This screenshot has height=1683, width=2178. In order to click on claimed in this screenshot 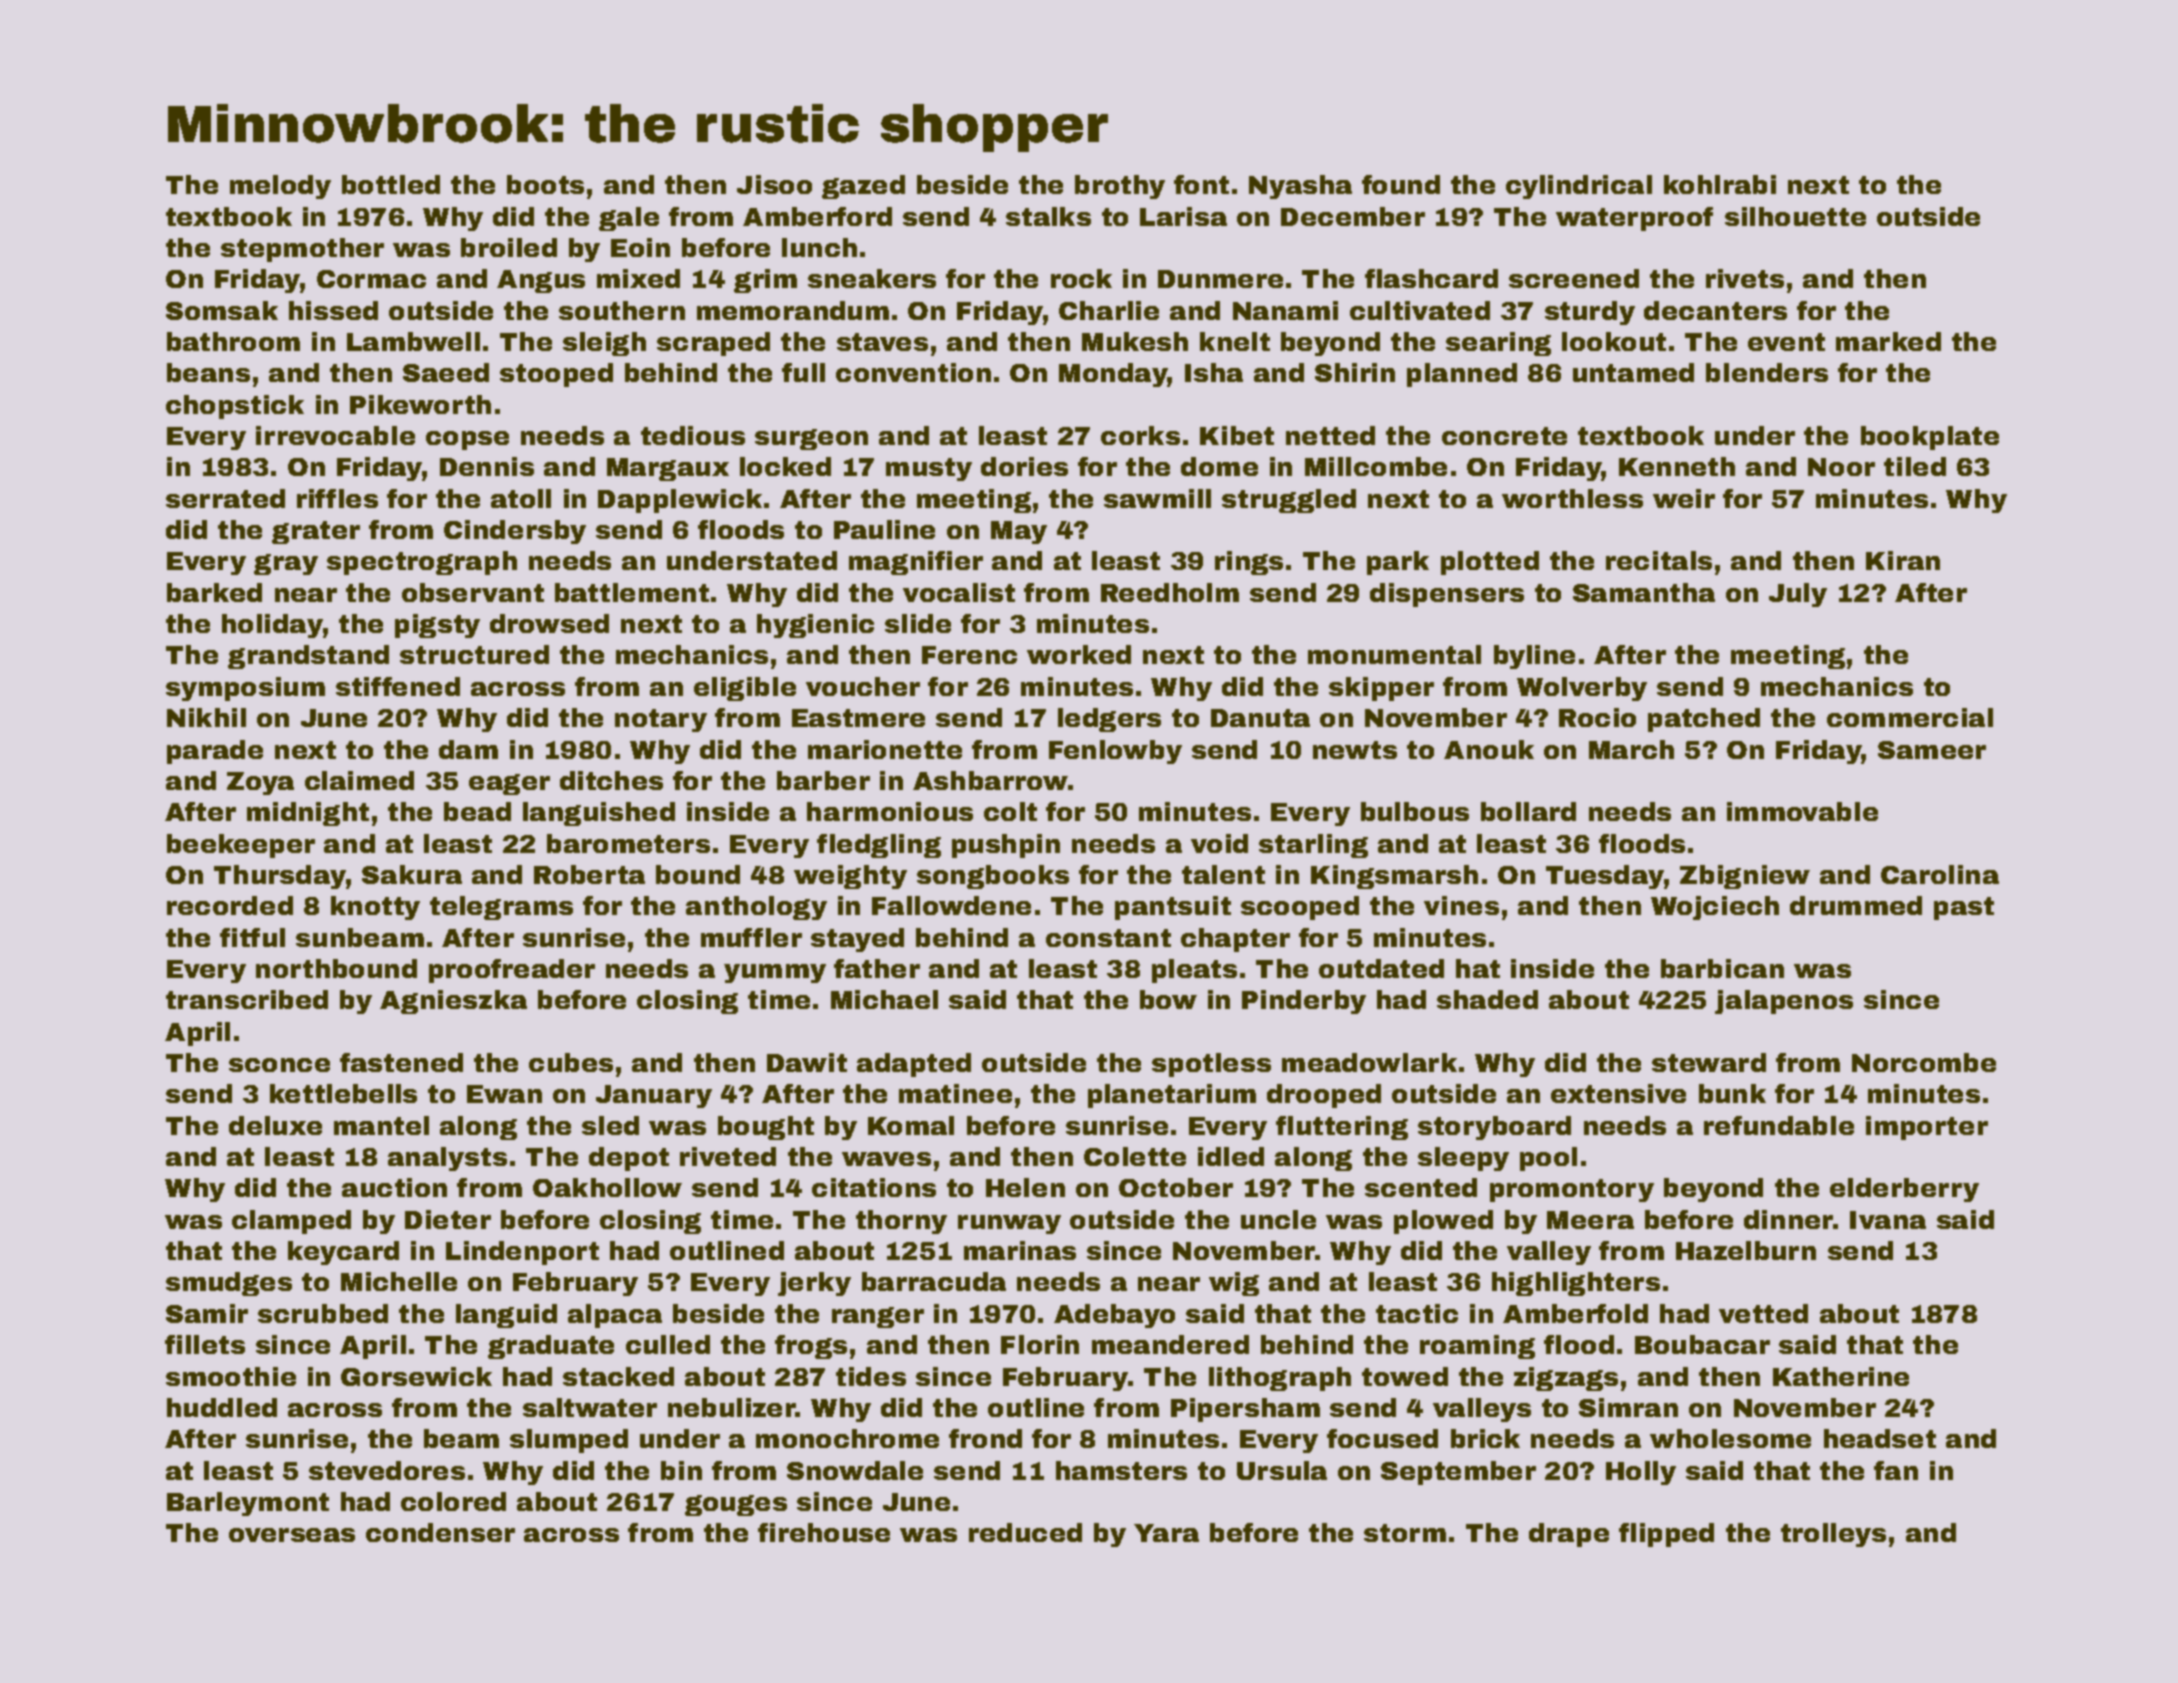, I will do `click(359, 780)`.
